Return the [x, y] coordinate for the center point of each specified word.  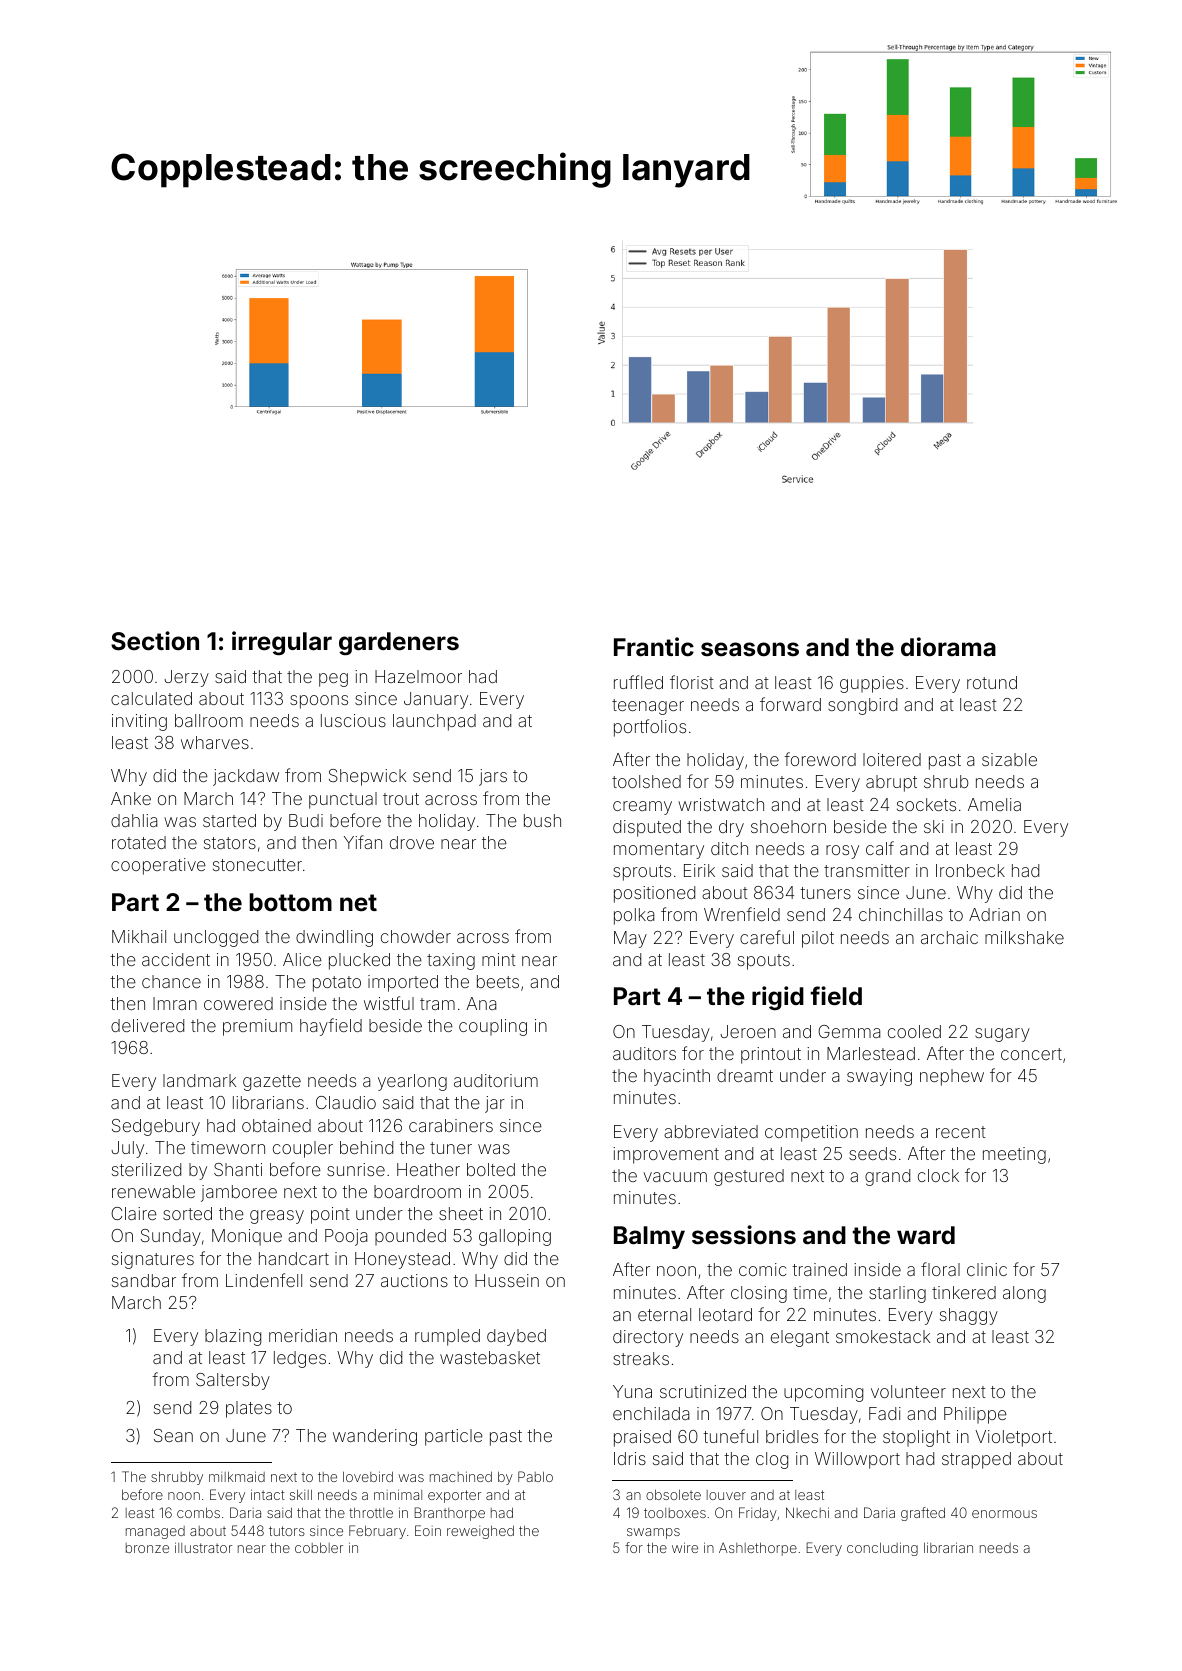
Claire [134, 1213]
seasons [750, 649]
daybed [516, 1337]
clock [938, 1175]
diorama [948, 647]
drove [412, 842]
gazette [272, 1083]
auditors [644, 1053]
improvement [666, 1155]
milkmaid [237, 1476]
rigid [778, 998]
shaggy [969, 1316]
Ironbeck [970, 870]
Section [155, 641]
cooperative [158, 866]
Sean [173, 1435]
